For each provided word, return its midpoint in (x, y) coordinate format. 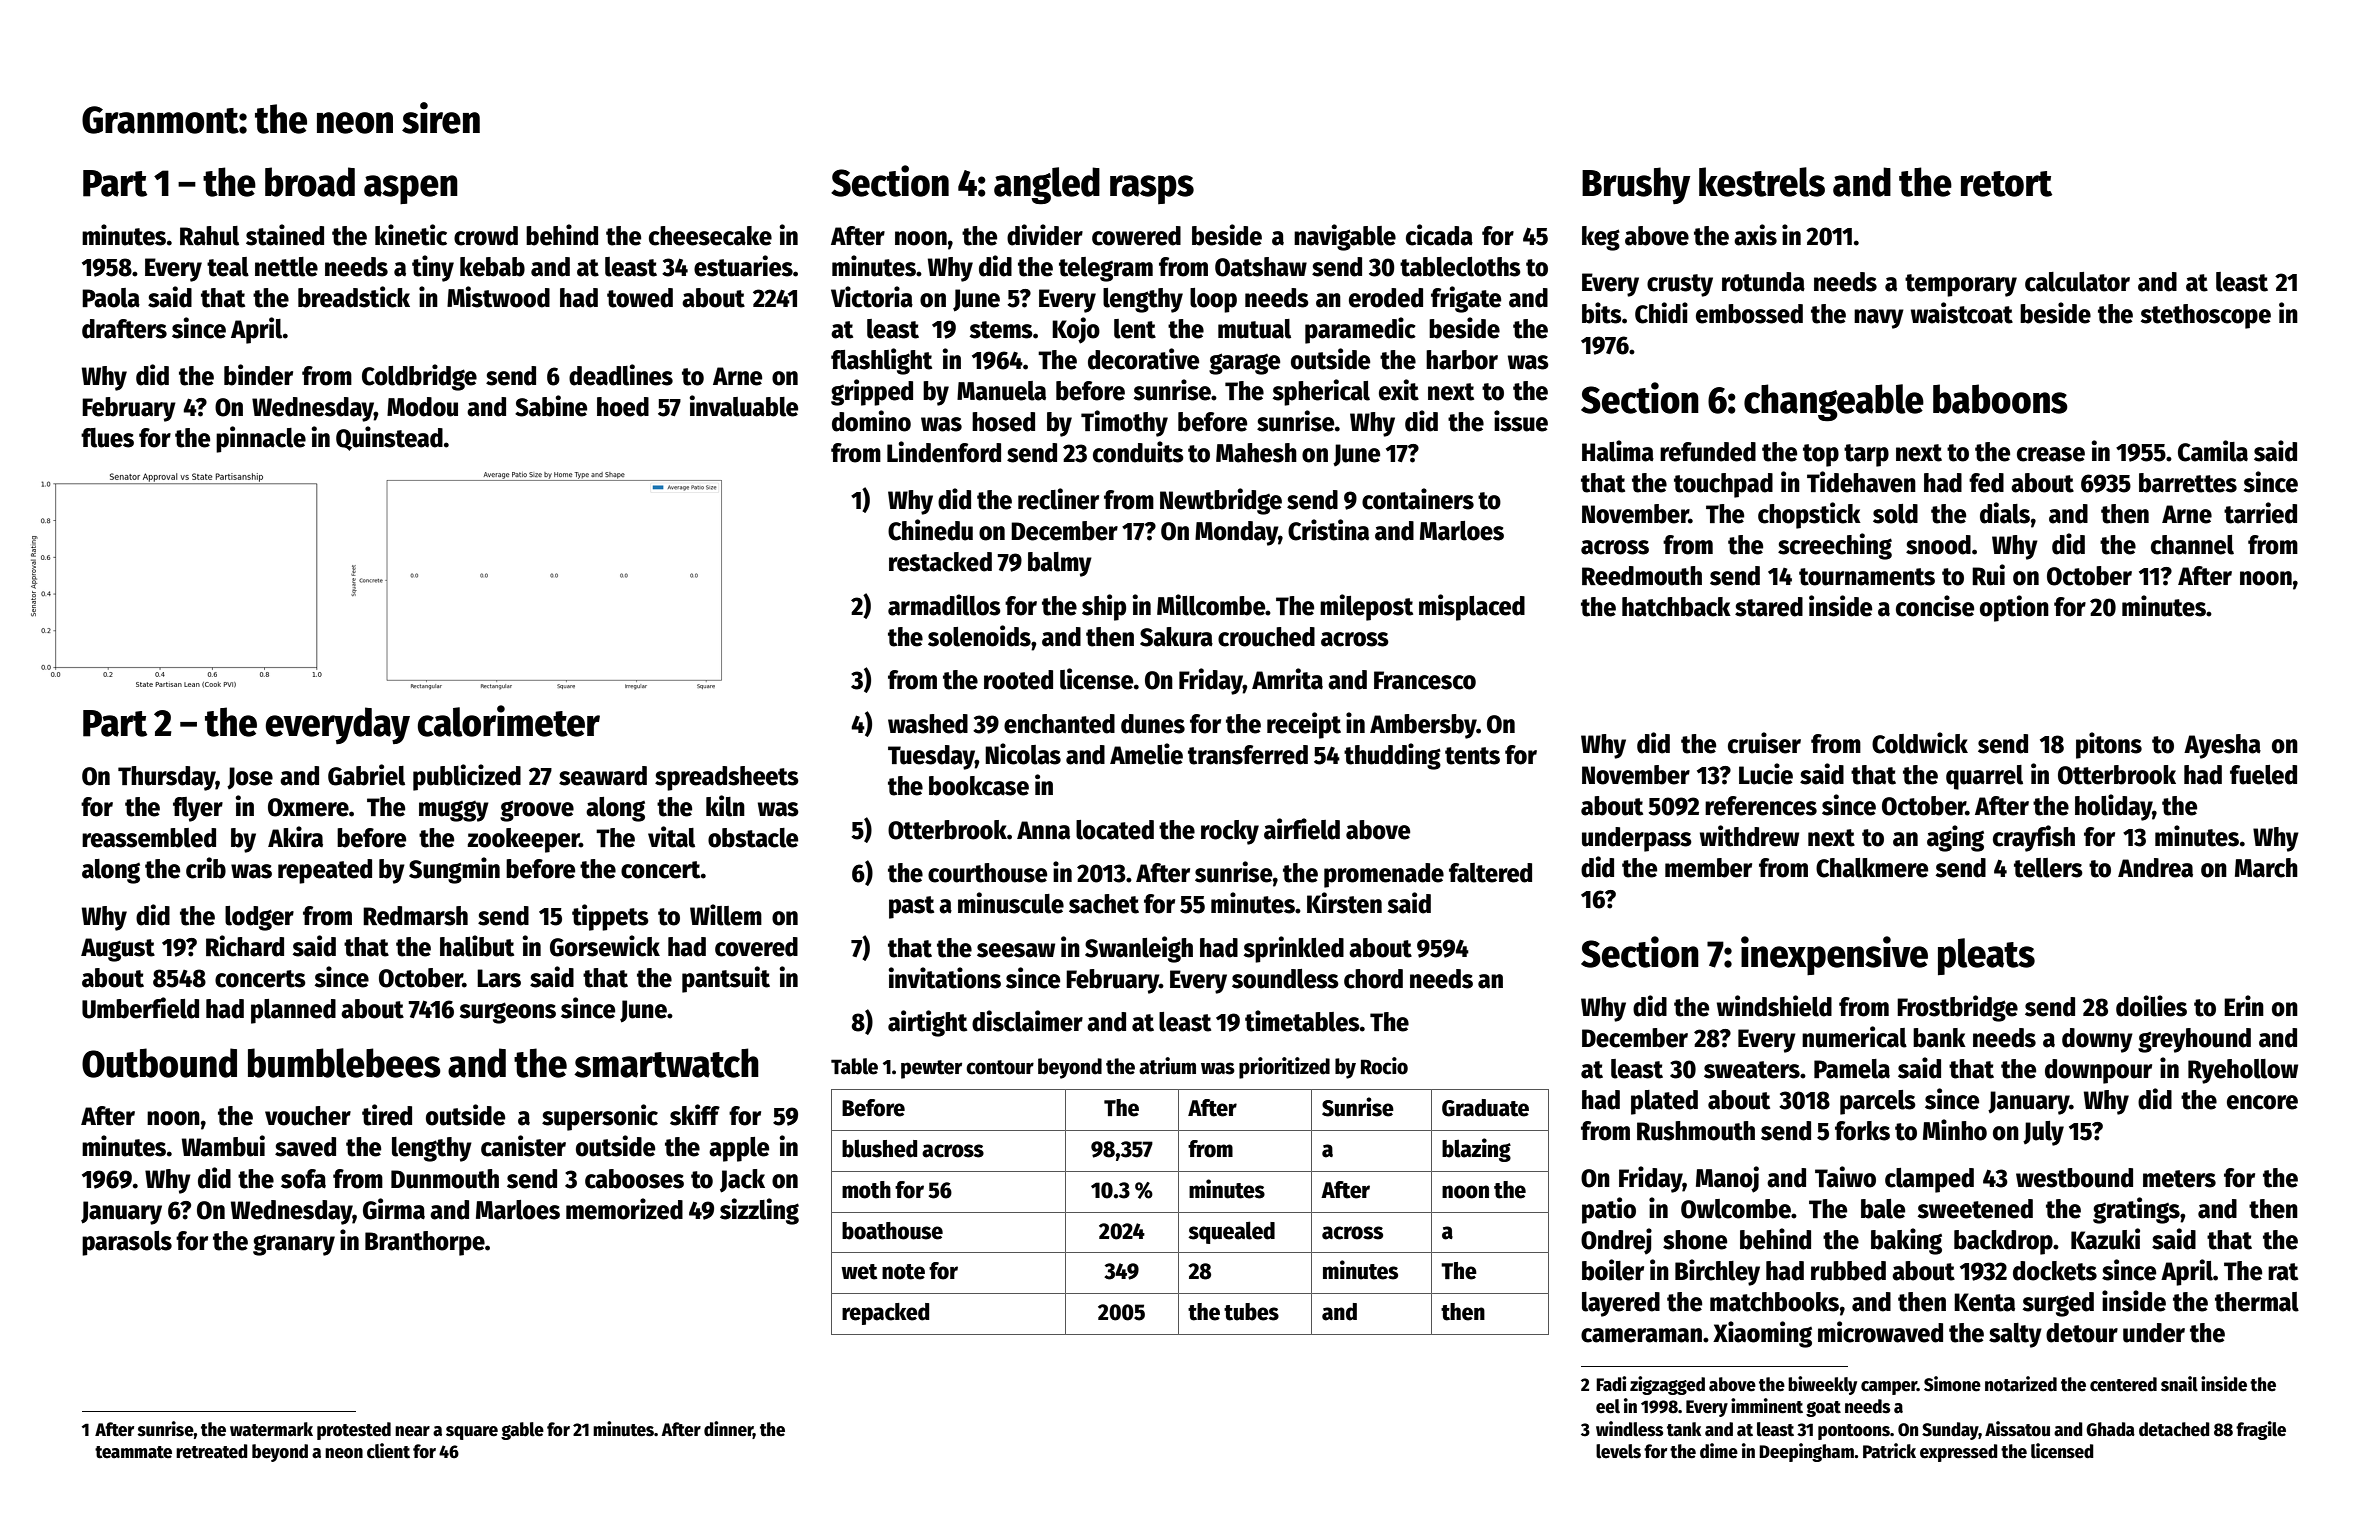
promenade (1384, 875)
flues (107, 438)
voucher (308, 1116)
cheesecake (710, 236)
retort (2006, 184)
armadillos (944, 605)
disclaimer (1027, 1021)
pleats (1986, 956)
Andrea (2155, 868)
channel (2192, 545)
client (388, 1451)
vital (671, 837)
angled (1047, 186)
